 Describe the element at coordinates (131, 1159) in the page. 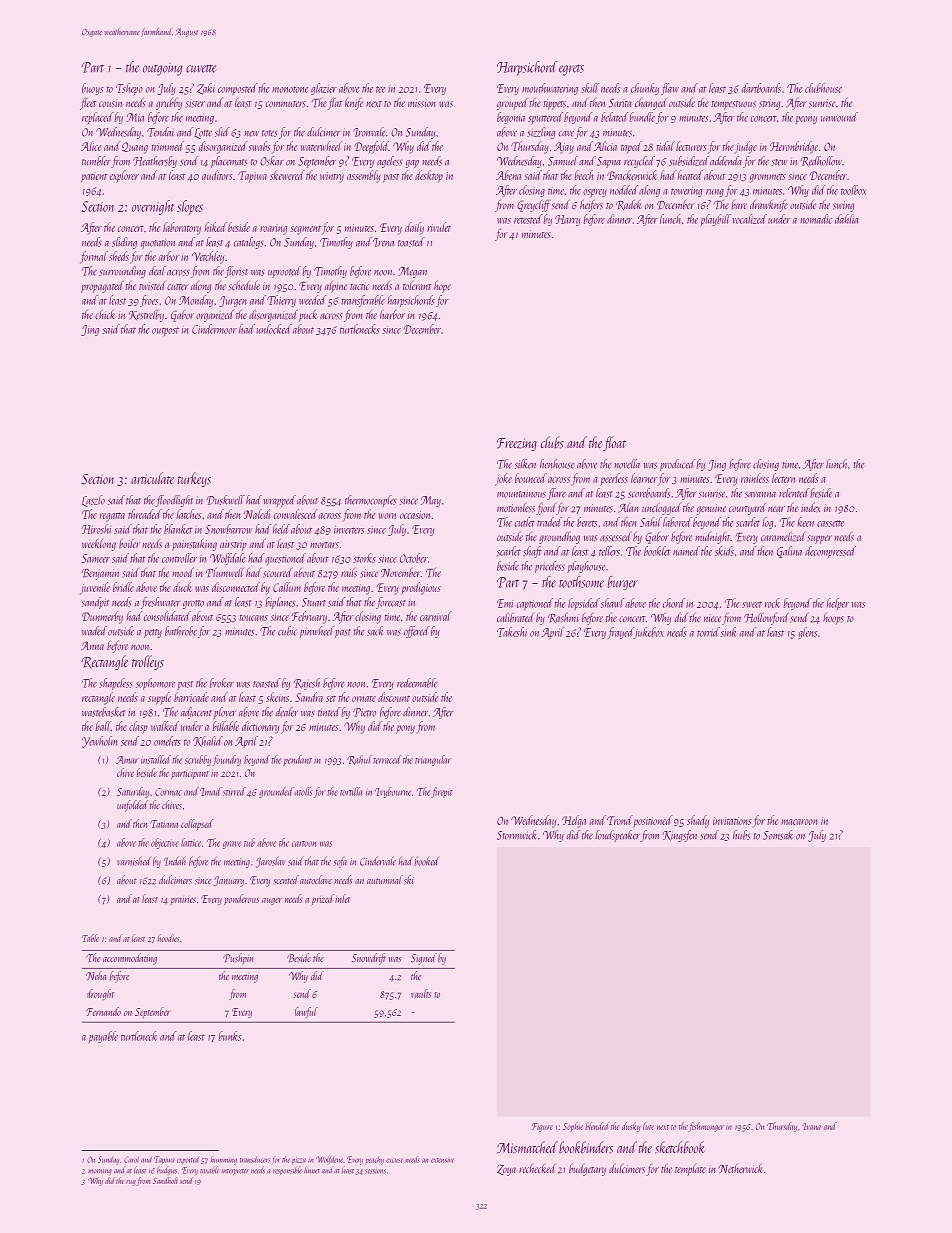

I see `Carol` at that location.
